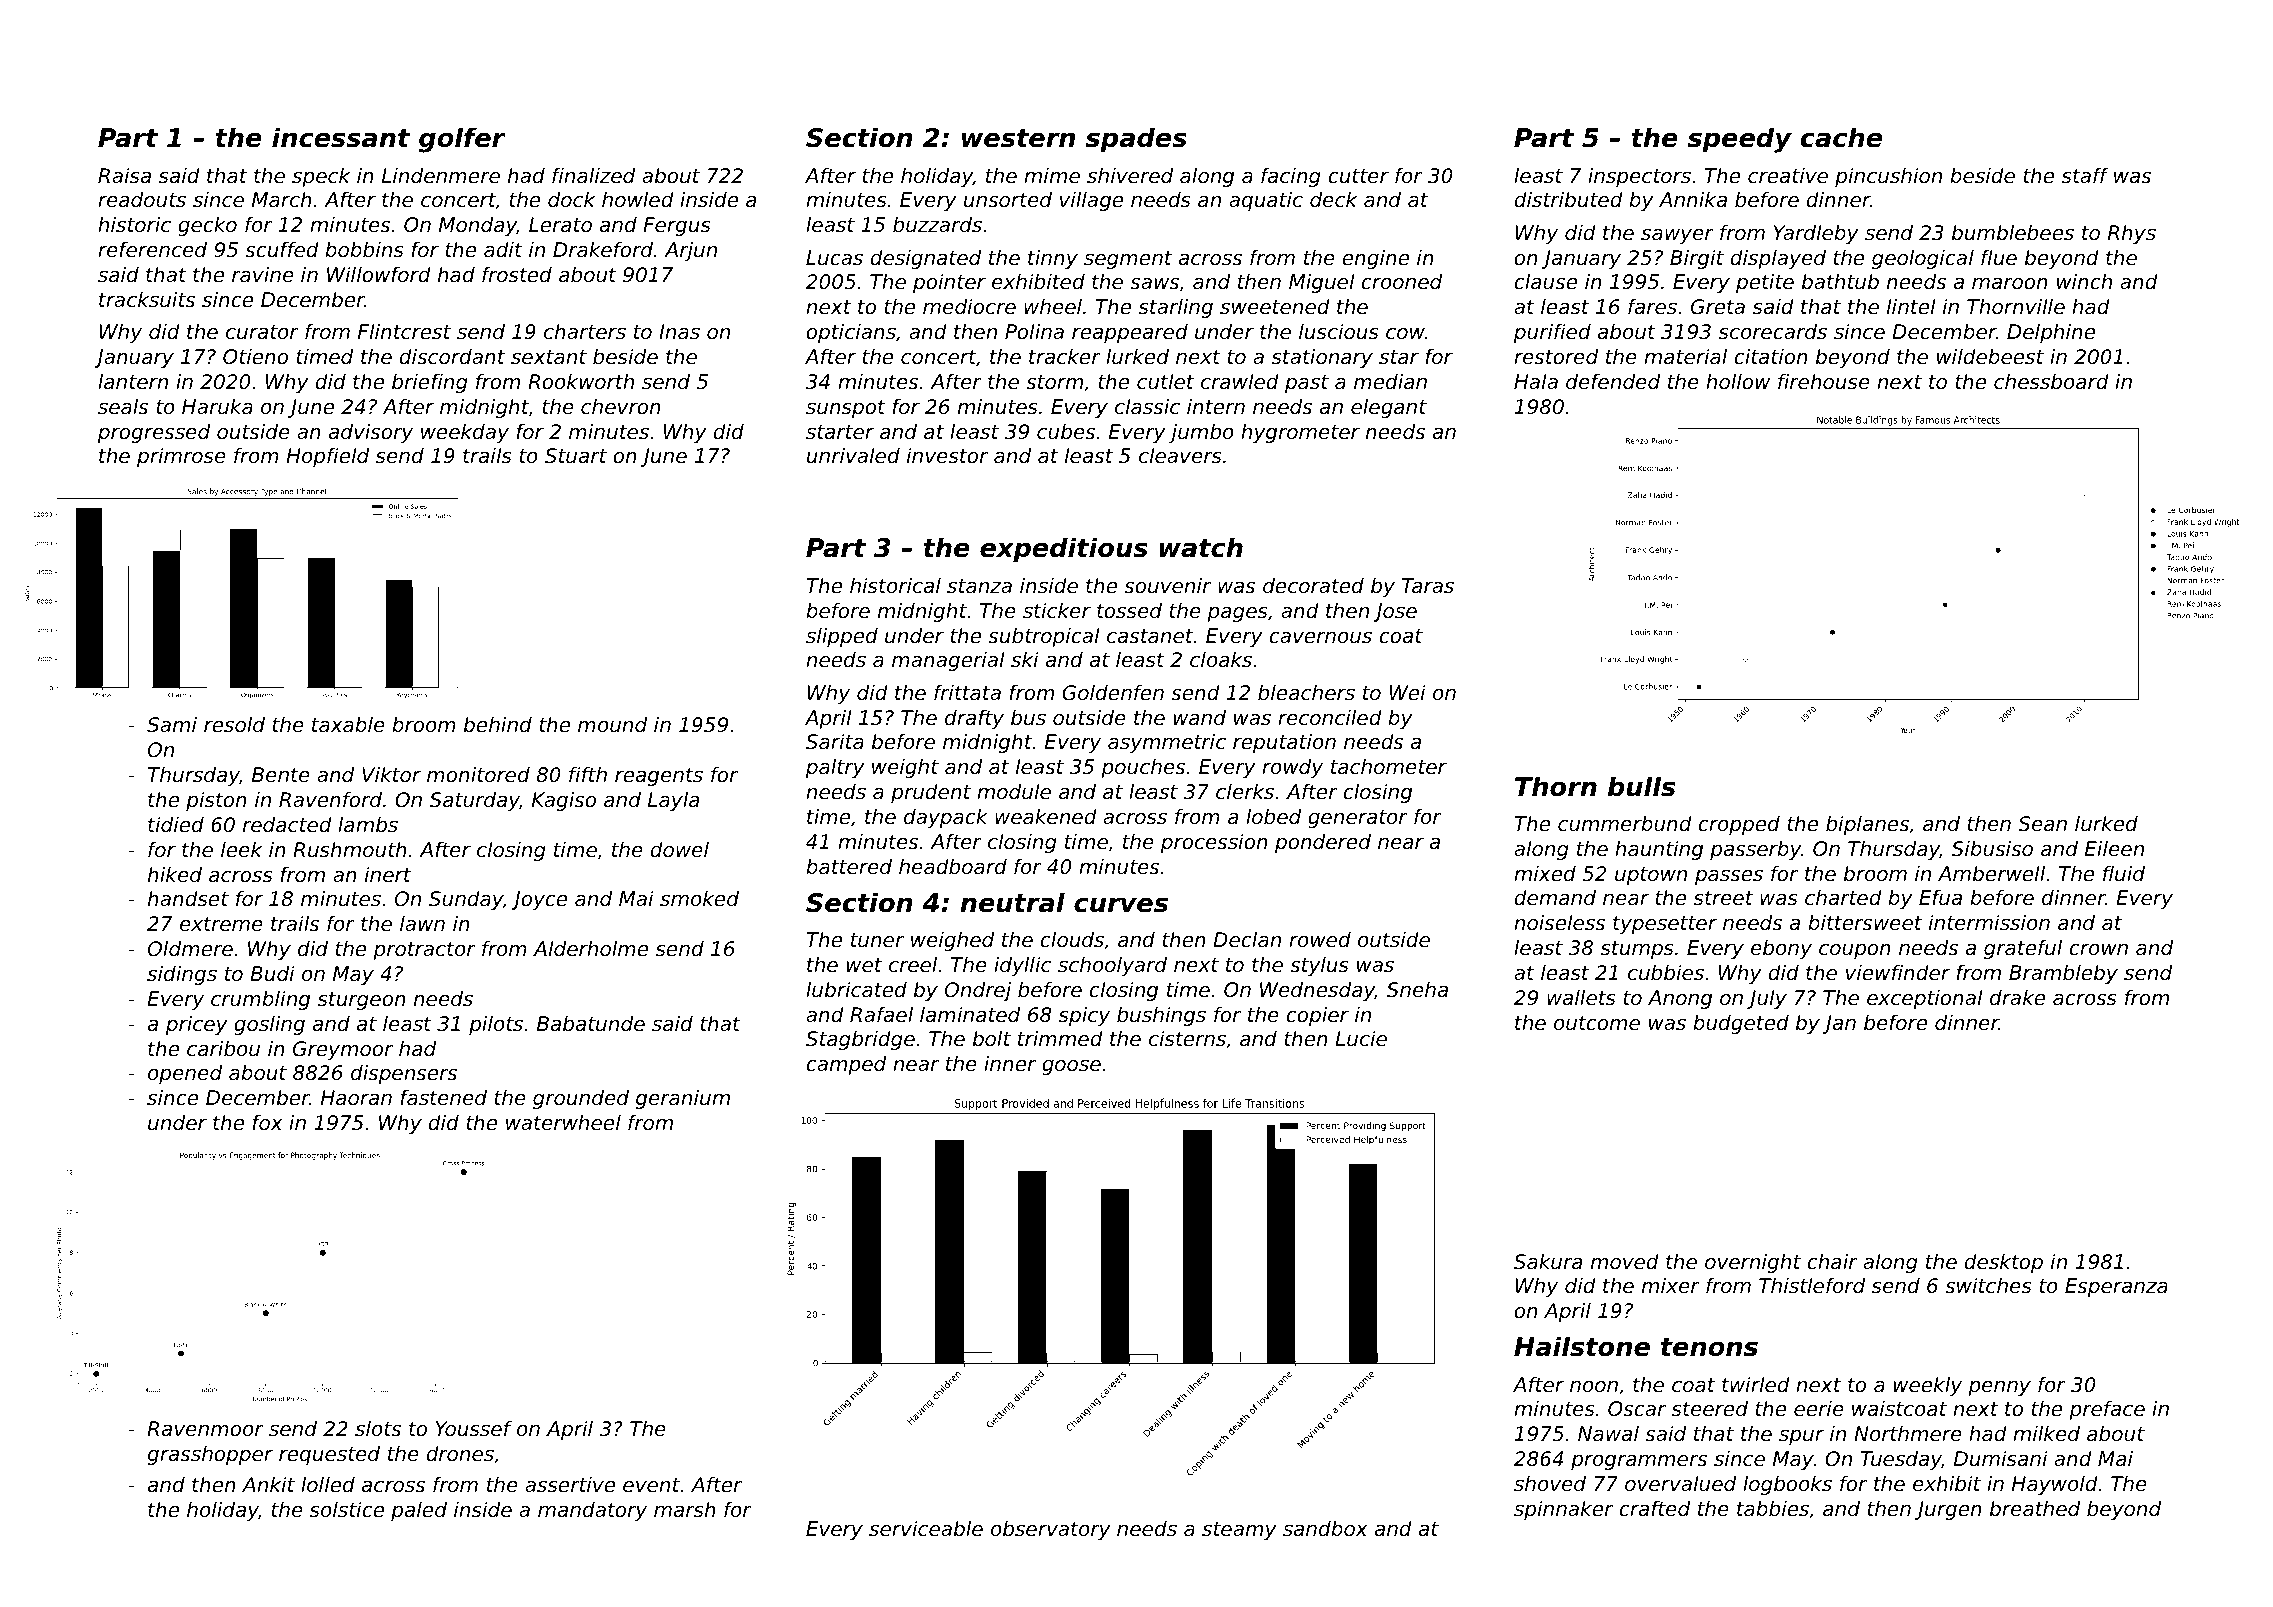  What do you see at coordinates (181, 457) in the document?
I see `primrose` at bounding box center [181, 457].
